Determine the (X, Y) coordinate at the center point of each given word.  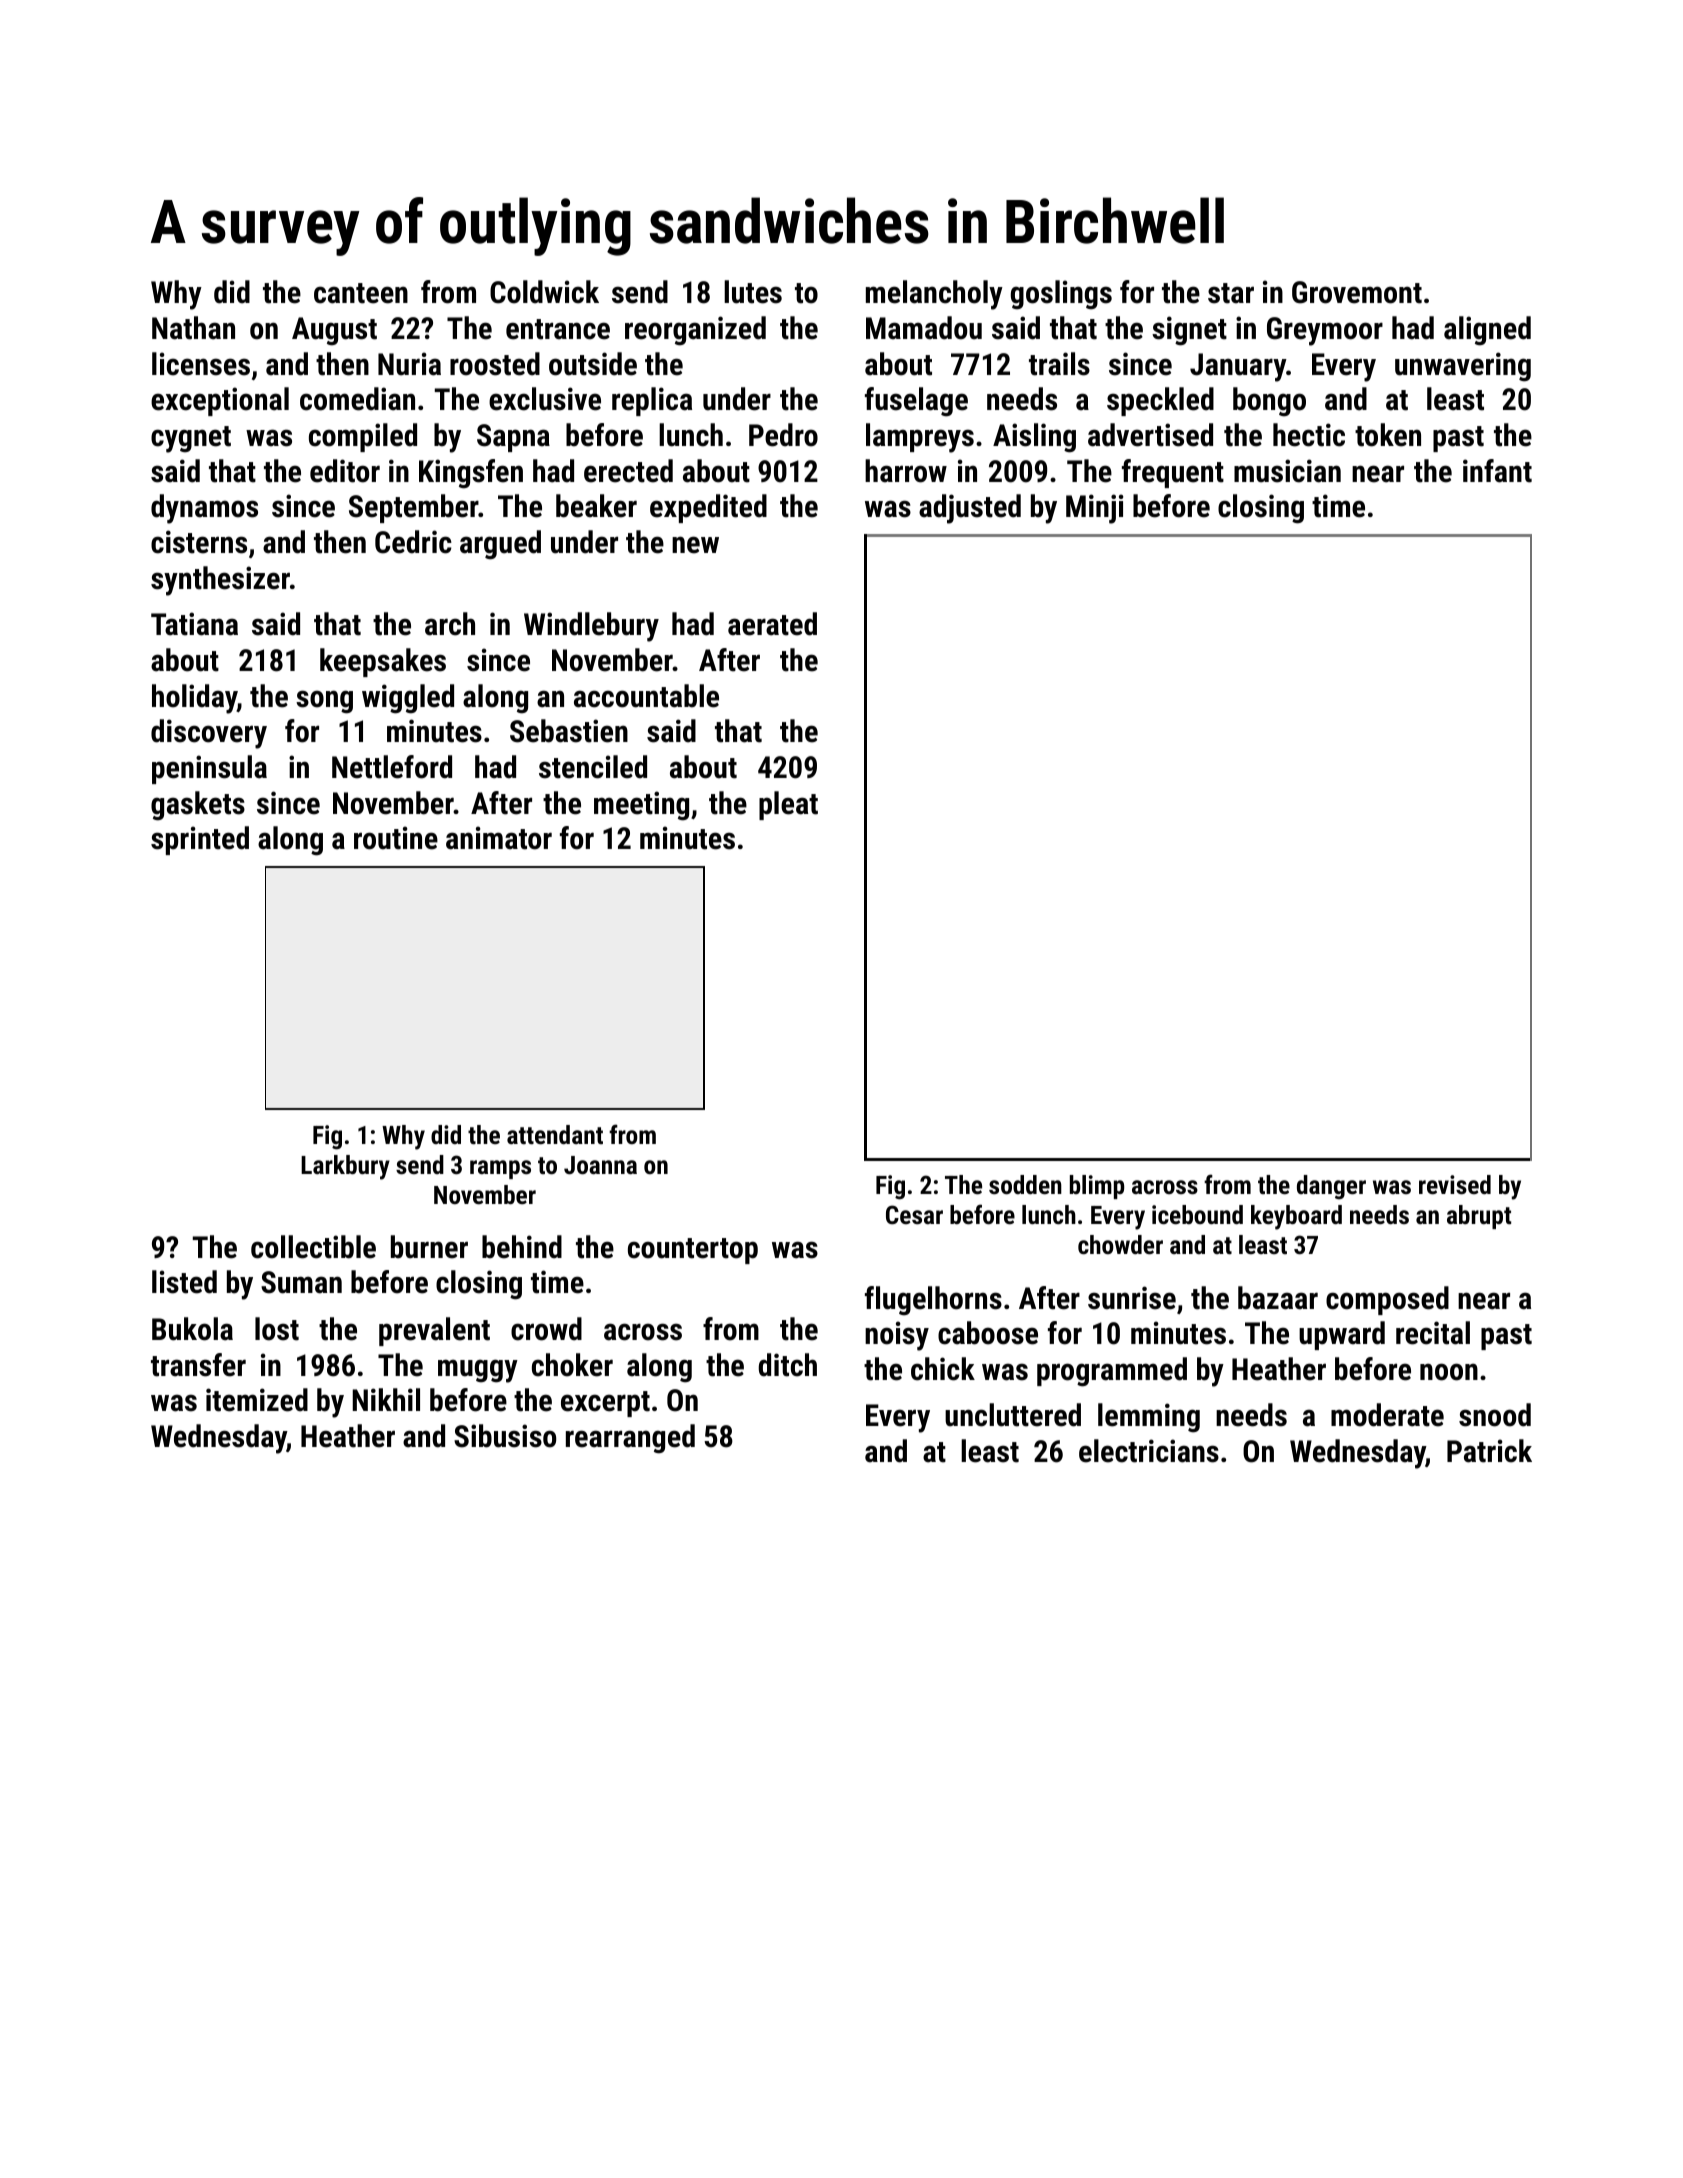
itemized (257, 1400)
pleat (788, 805)
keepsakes (383, 662)
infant (1497, 471)
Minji (1095, 509)
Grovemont (1357, 292)
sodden (1025, 1184)
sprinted (200, 840)
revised (1455, 1184)
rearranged (630, 1439)
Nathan (193, 328)
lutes (753, 292)
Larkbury (345, 1167)
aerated (772, 624)
